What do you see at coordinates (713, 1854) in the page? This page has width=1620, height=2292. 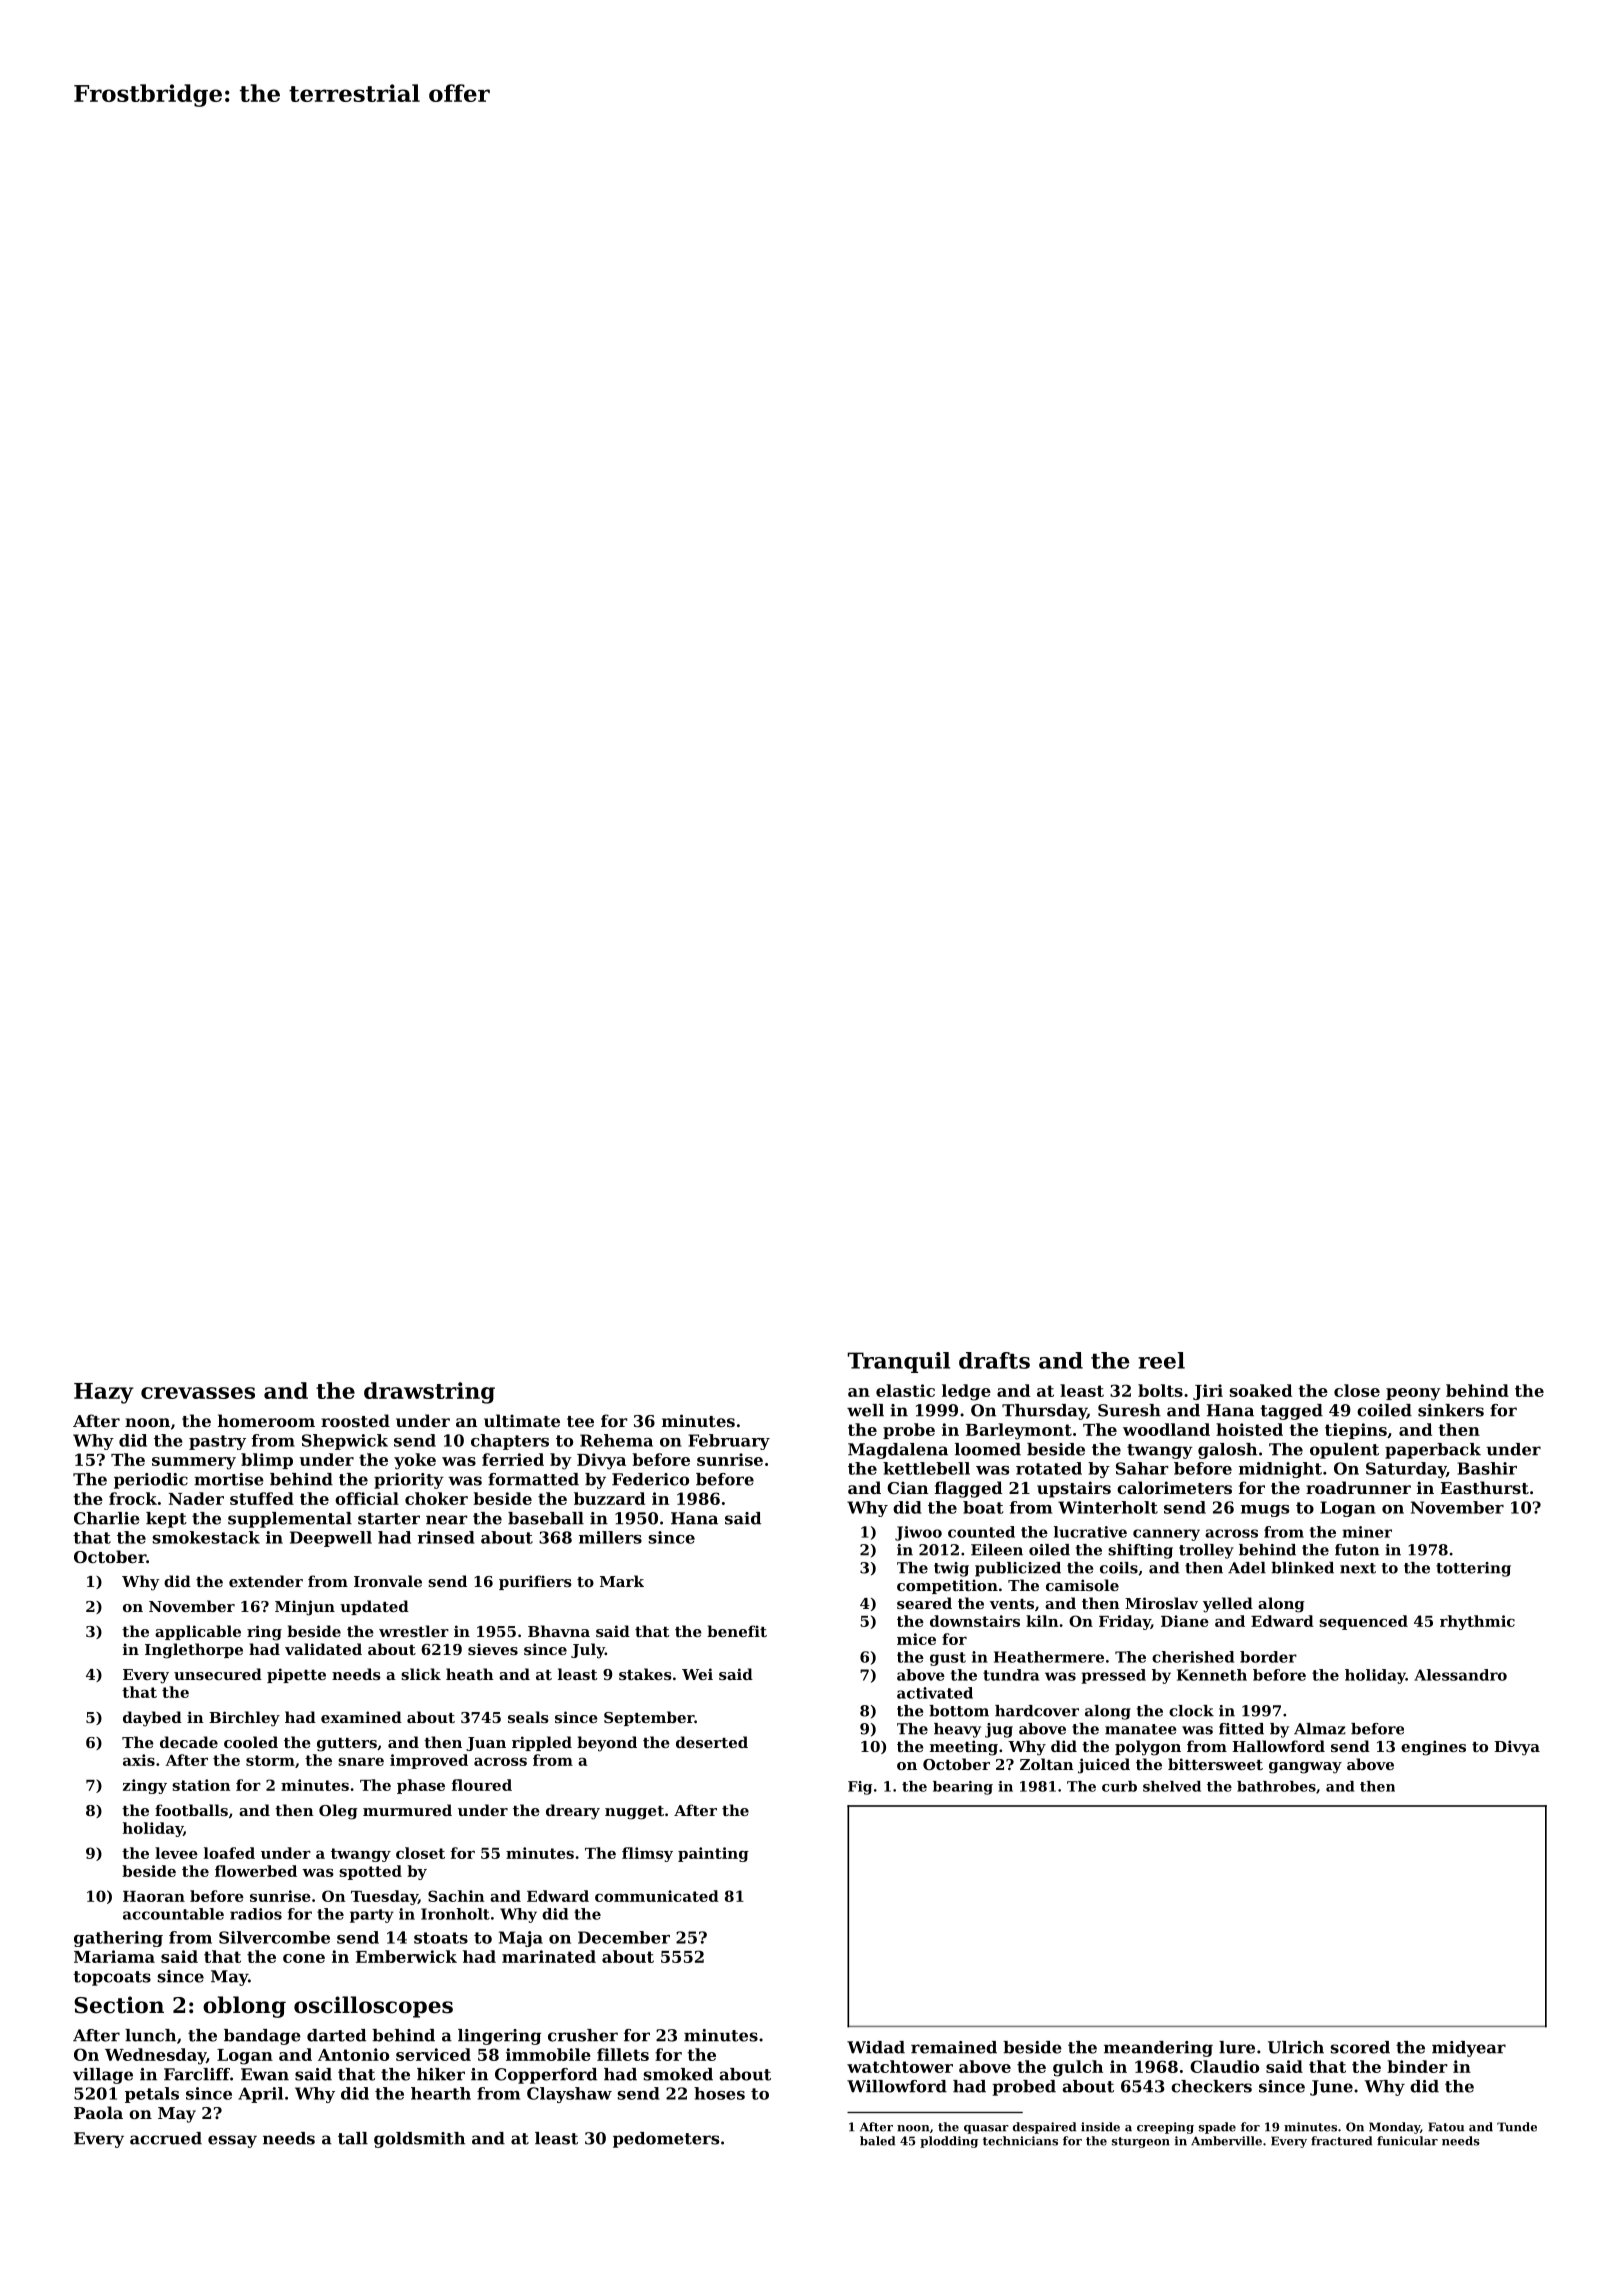 I see `painting` at bounding box center [713, 1854].
